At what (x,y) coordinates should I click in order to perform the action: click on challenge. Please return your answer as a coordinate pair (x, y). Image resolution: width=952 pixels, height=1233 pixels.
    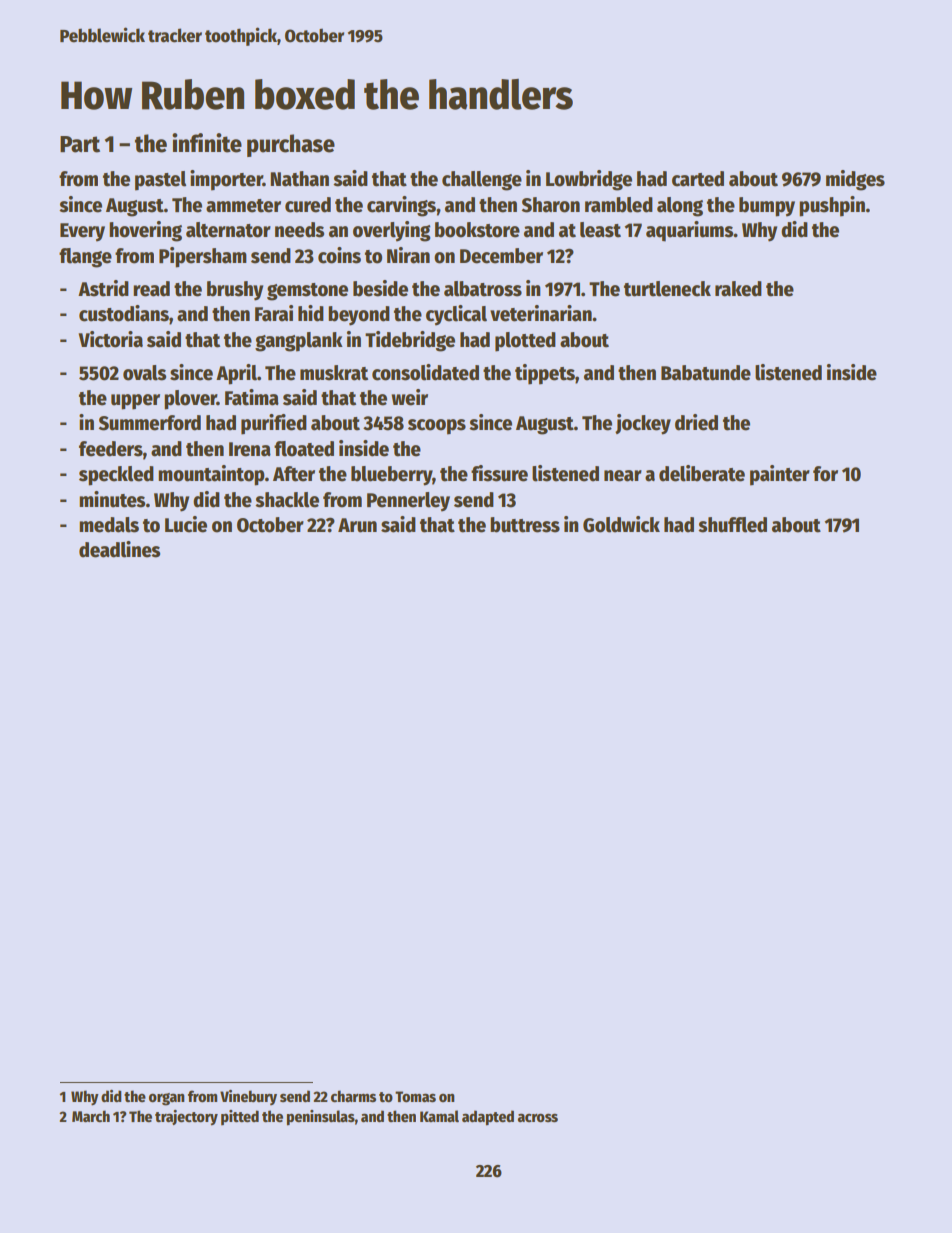
    Looking at the image, I should click on (482, 181).
